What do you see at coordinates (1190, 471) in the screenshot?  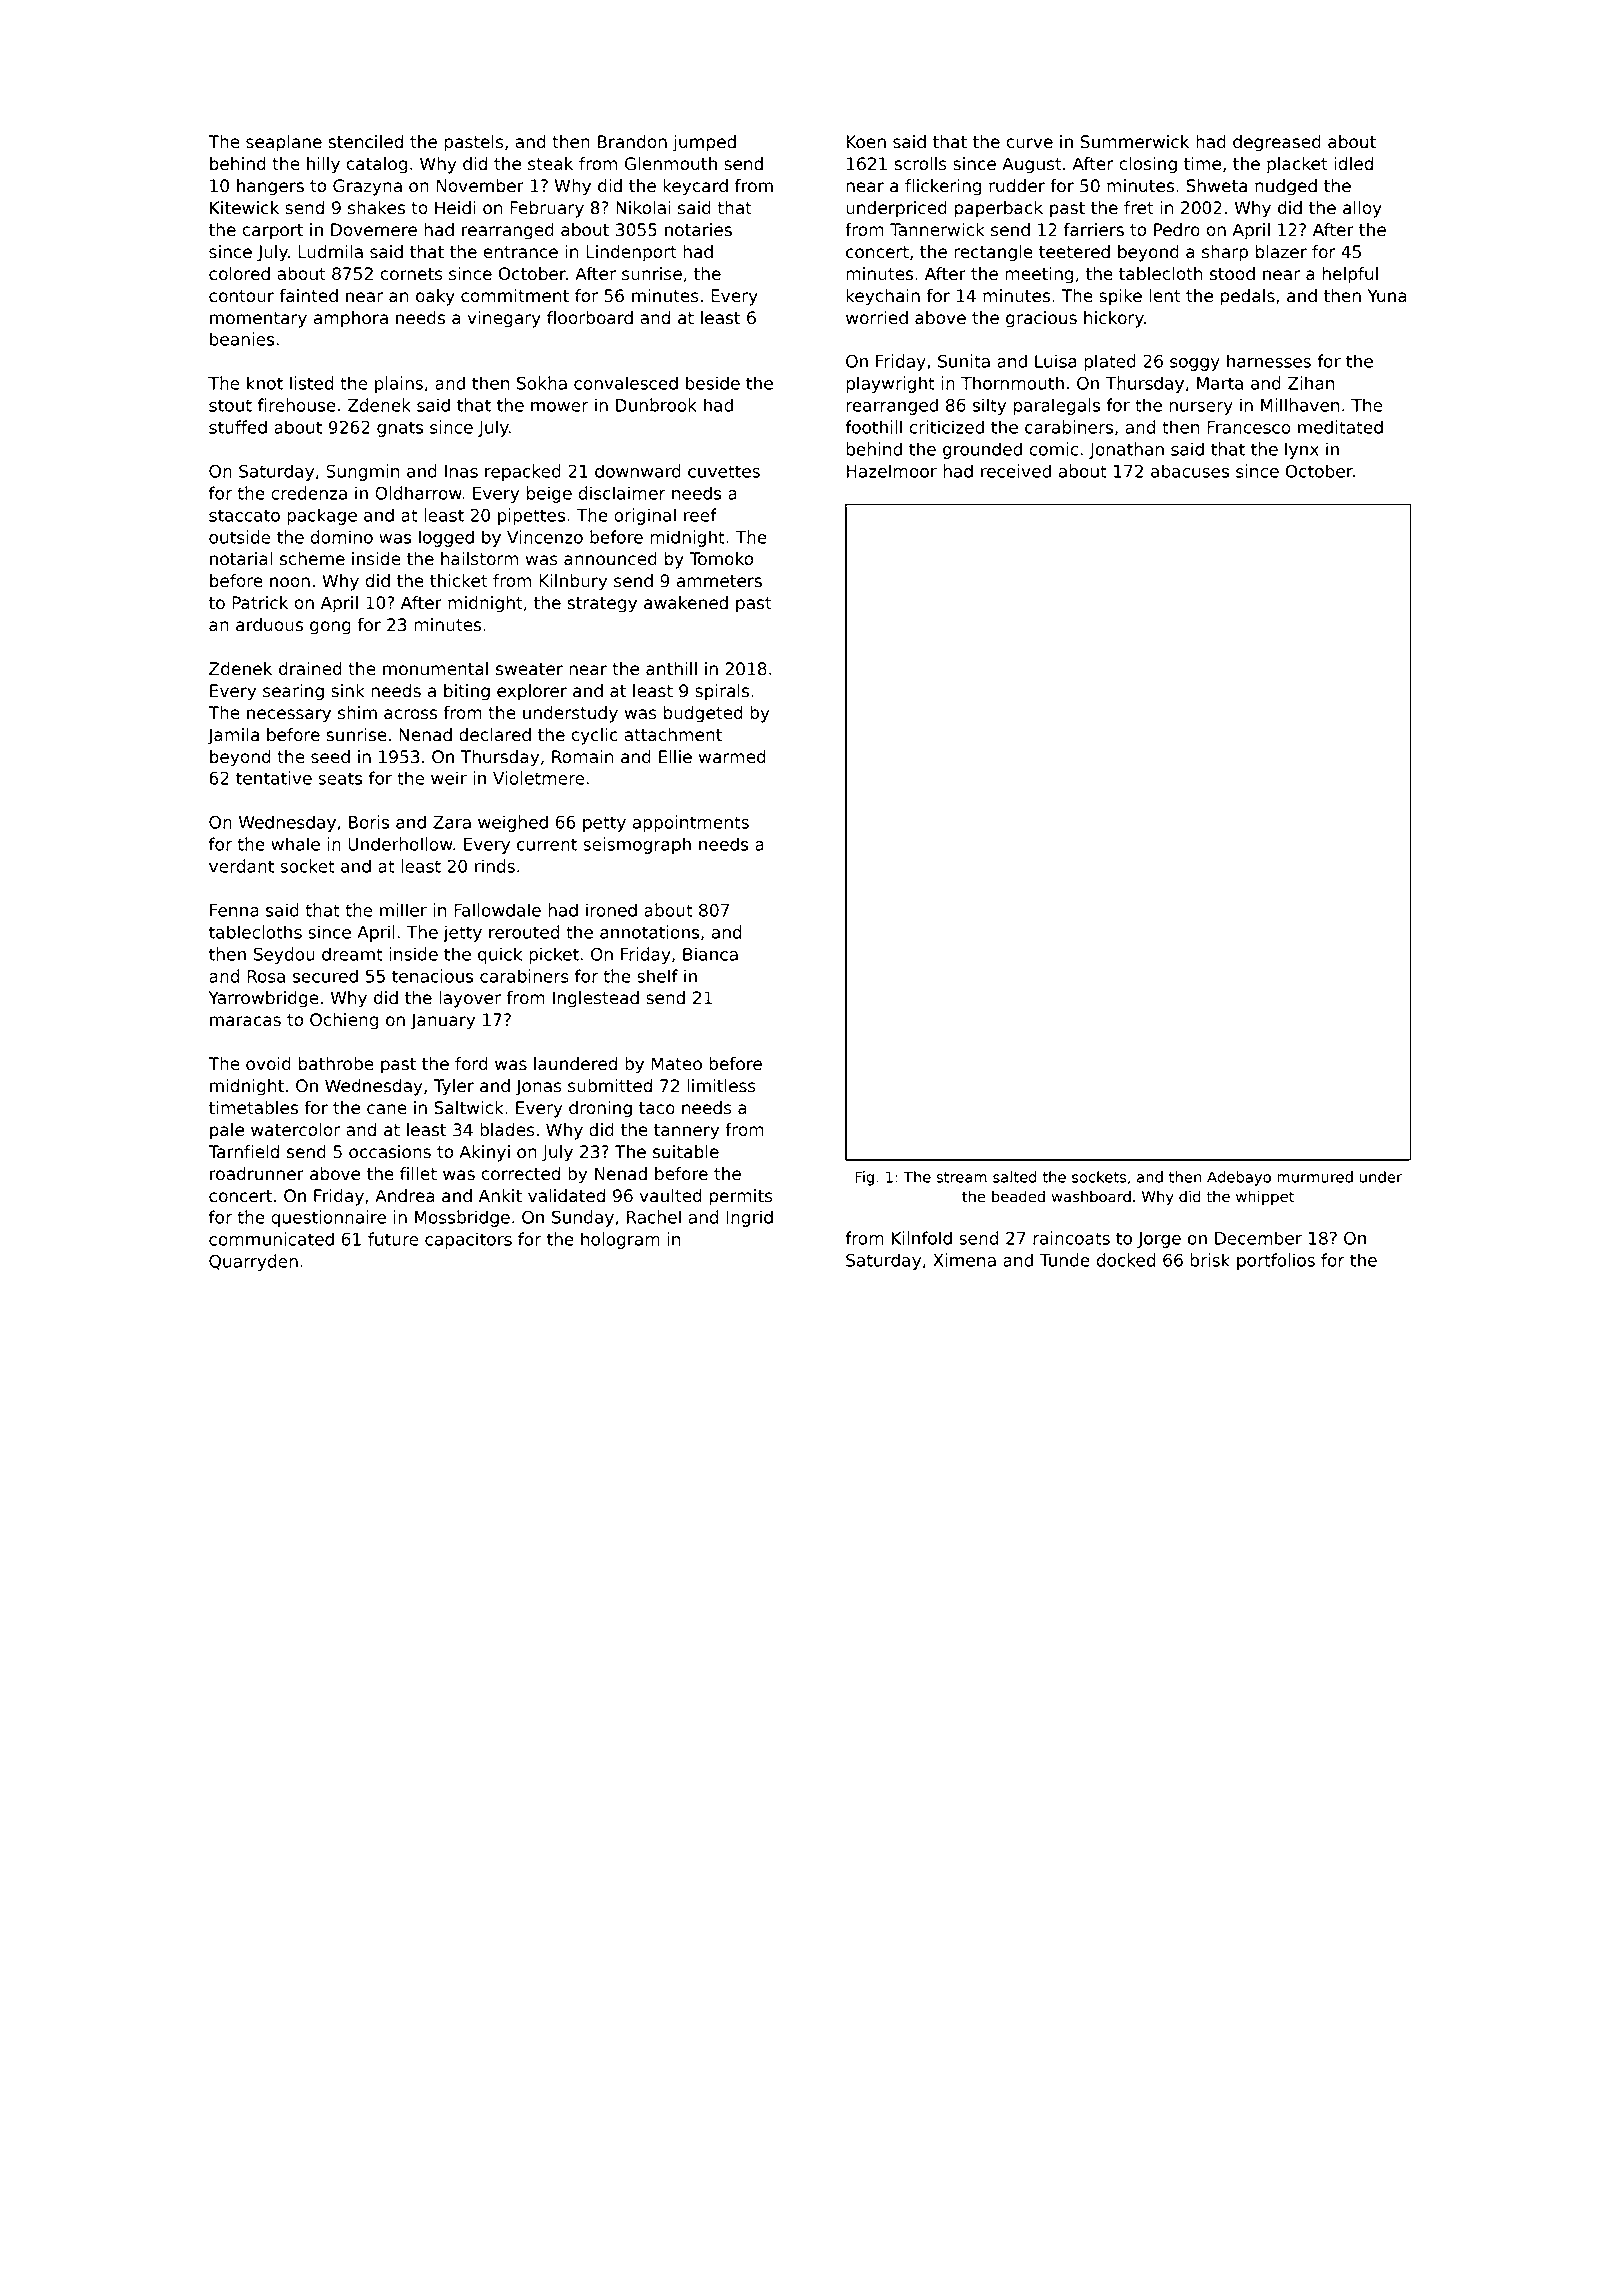 I see `abacuses` at bounding box center [1190, 471].
